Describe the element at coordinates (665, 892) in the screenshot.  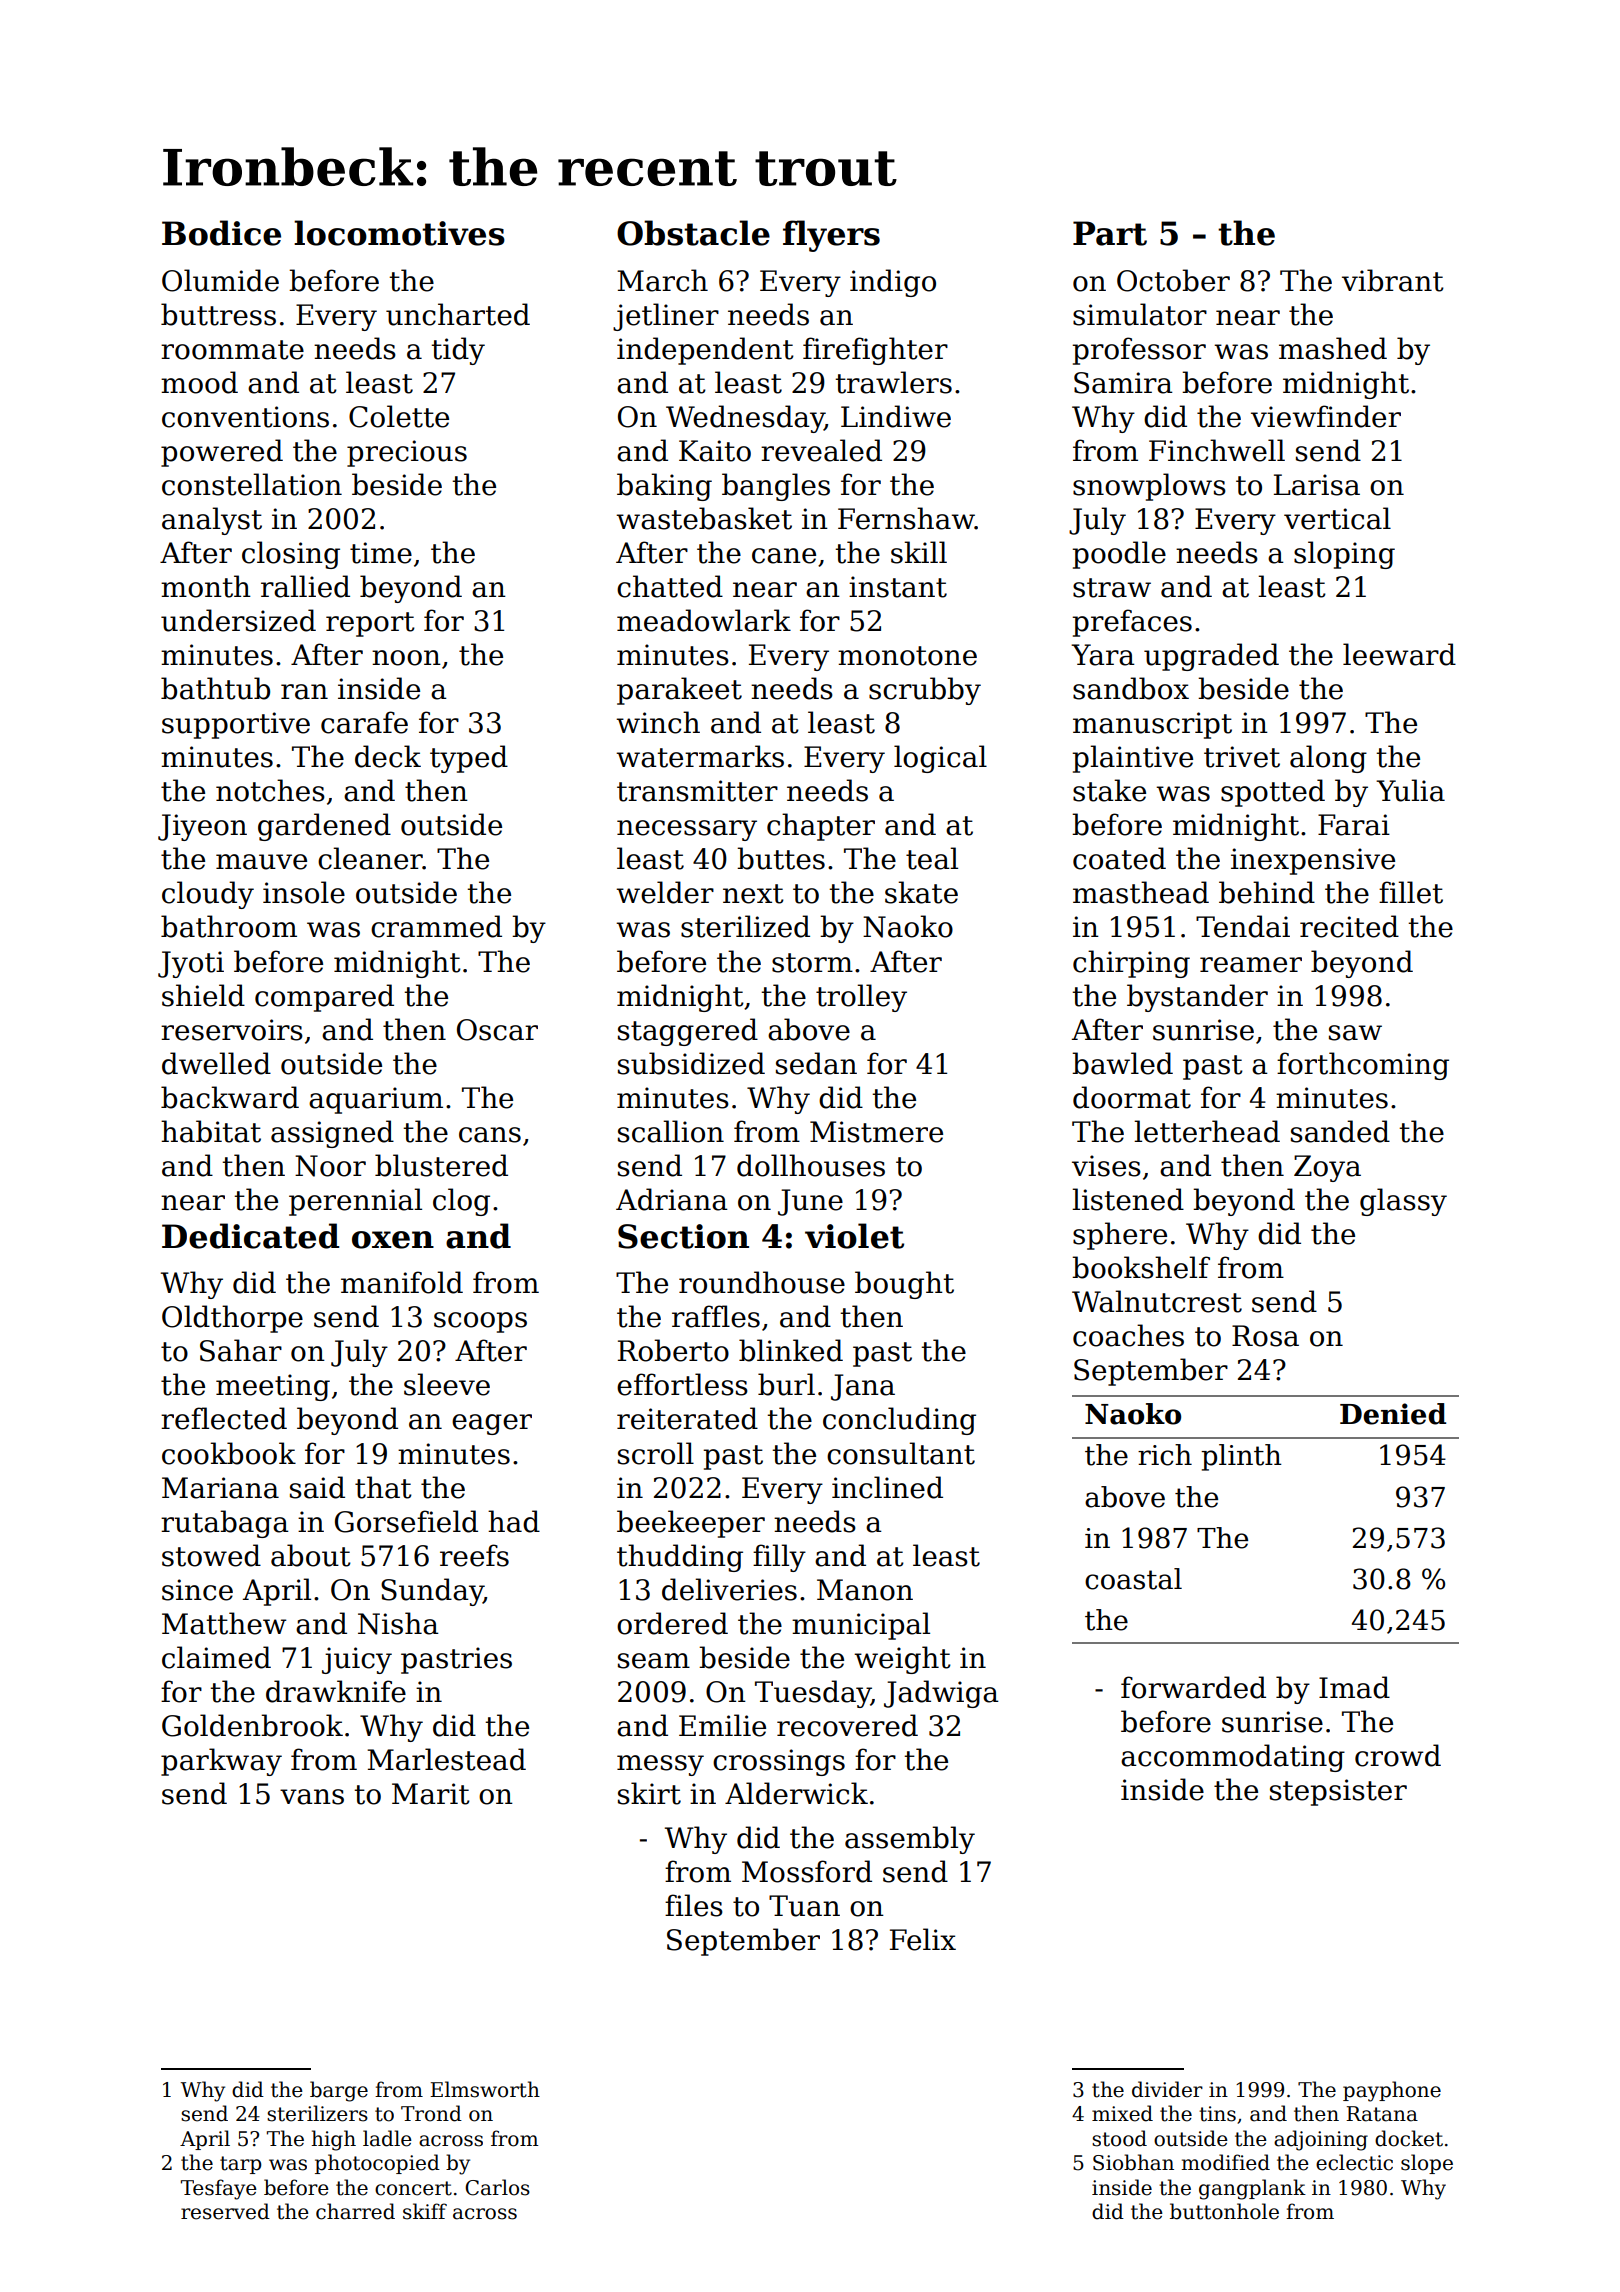
I see `welder` at that location.
